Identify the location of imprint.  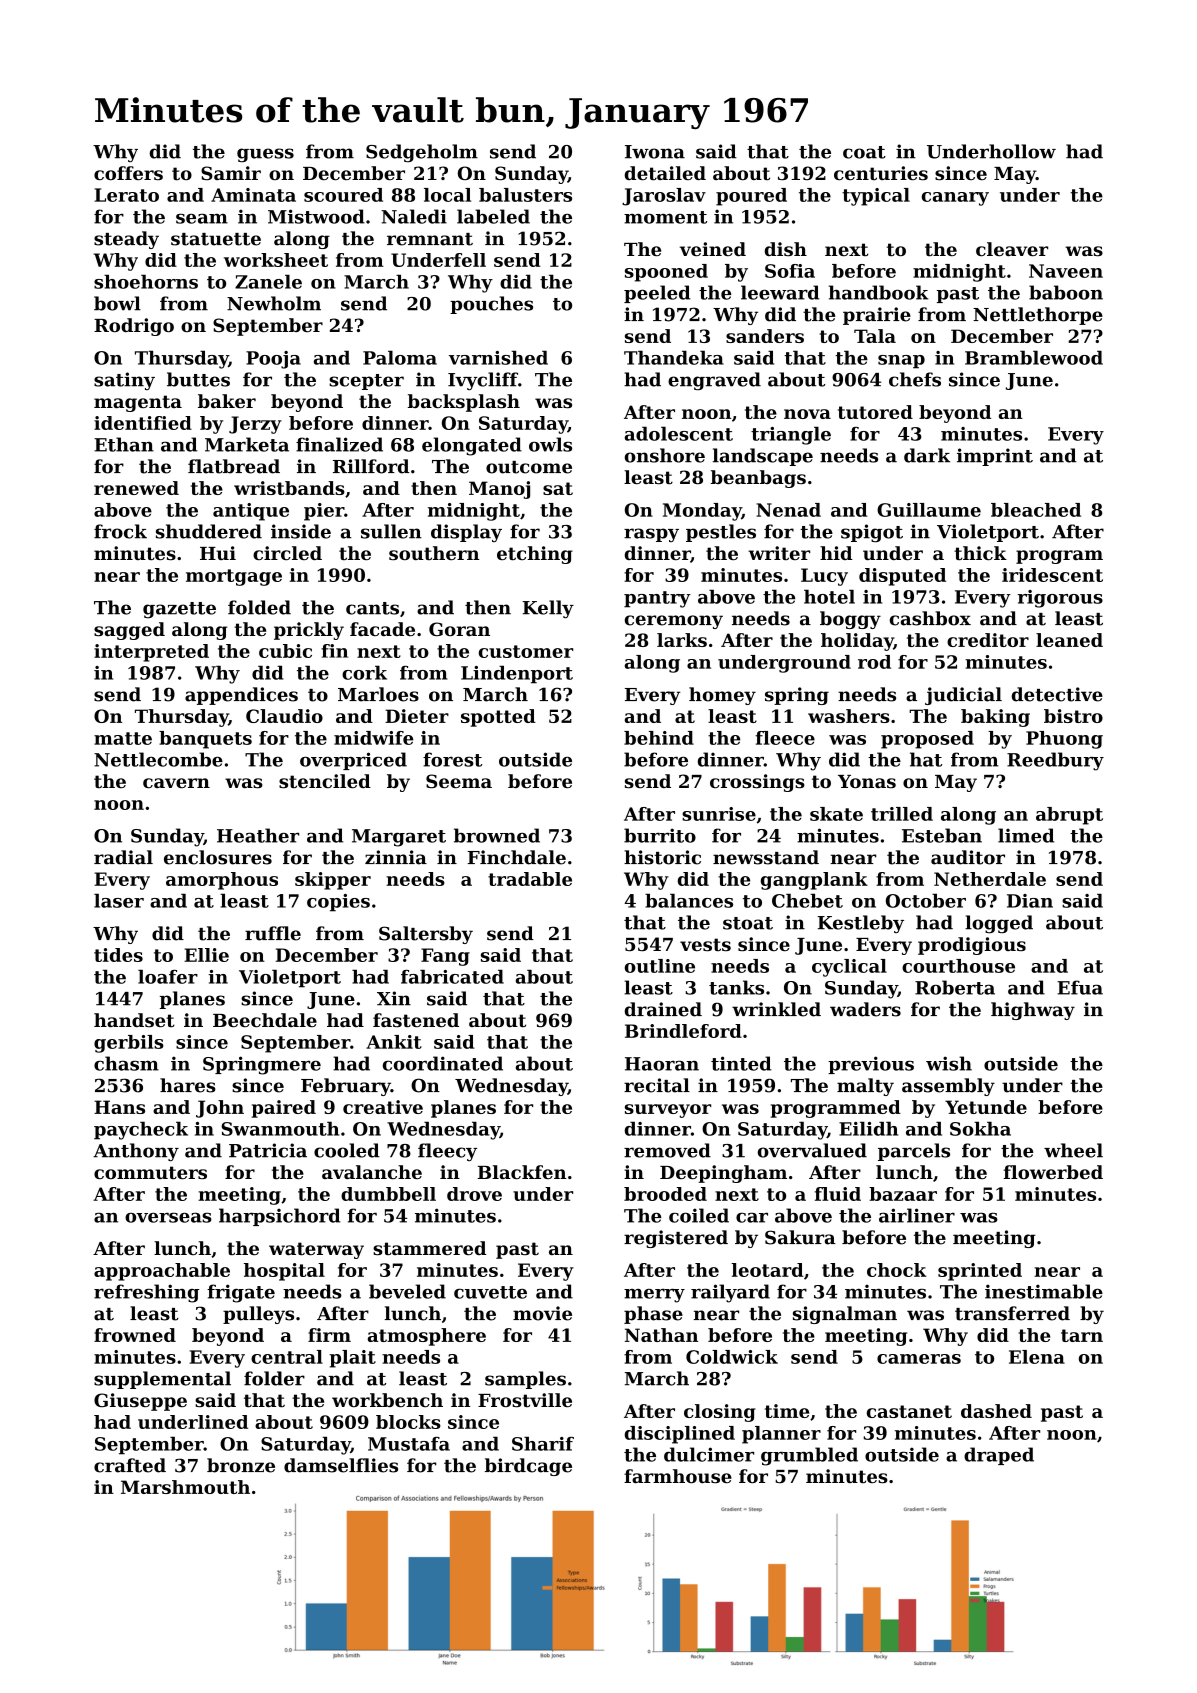
(995, 457).
